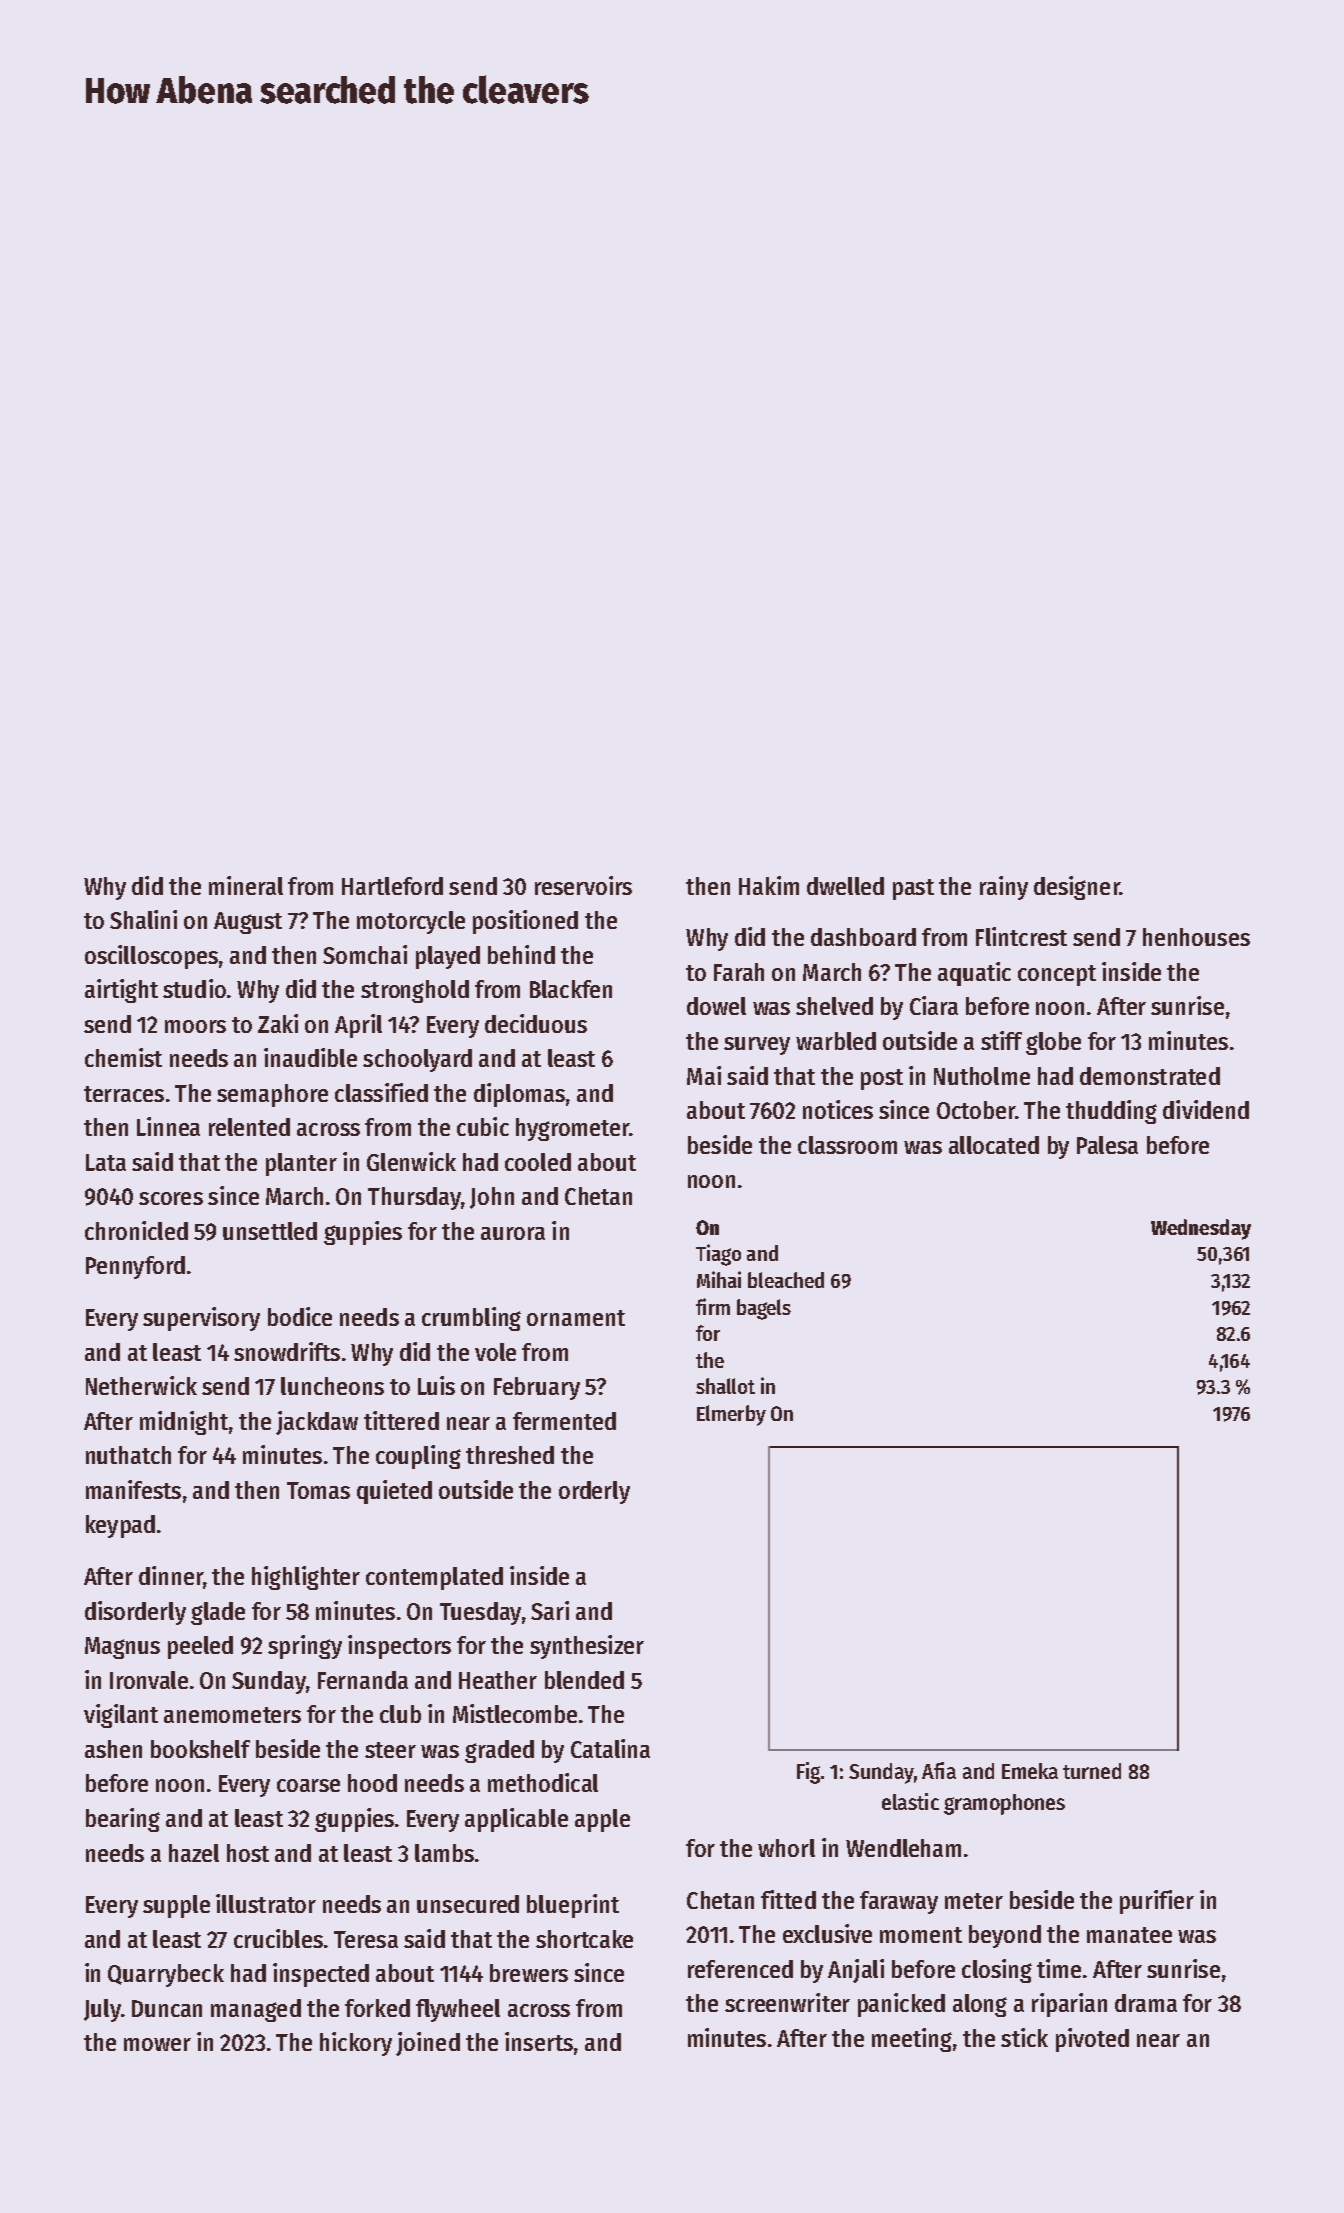 The image size is (1344, 2213). I want to click on dwelled, so click(845, 886).
